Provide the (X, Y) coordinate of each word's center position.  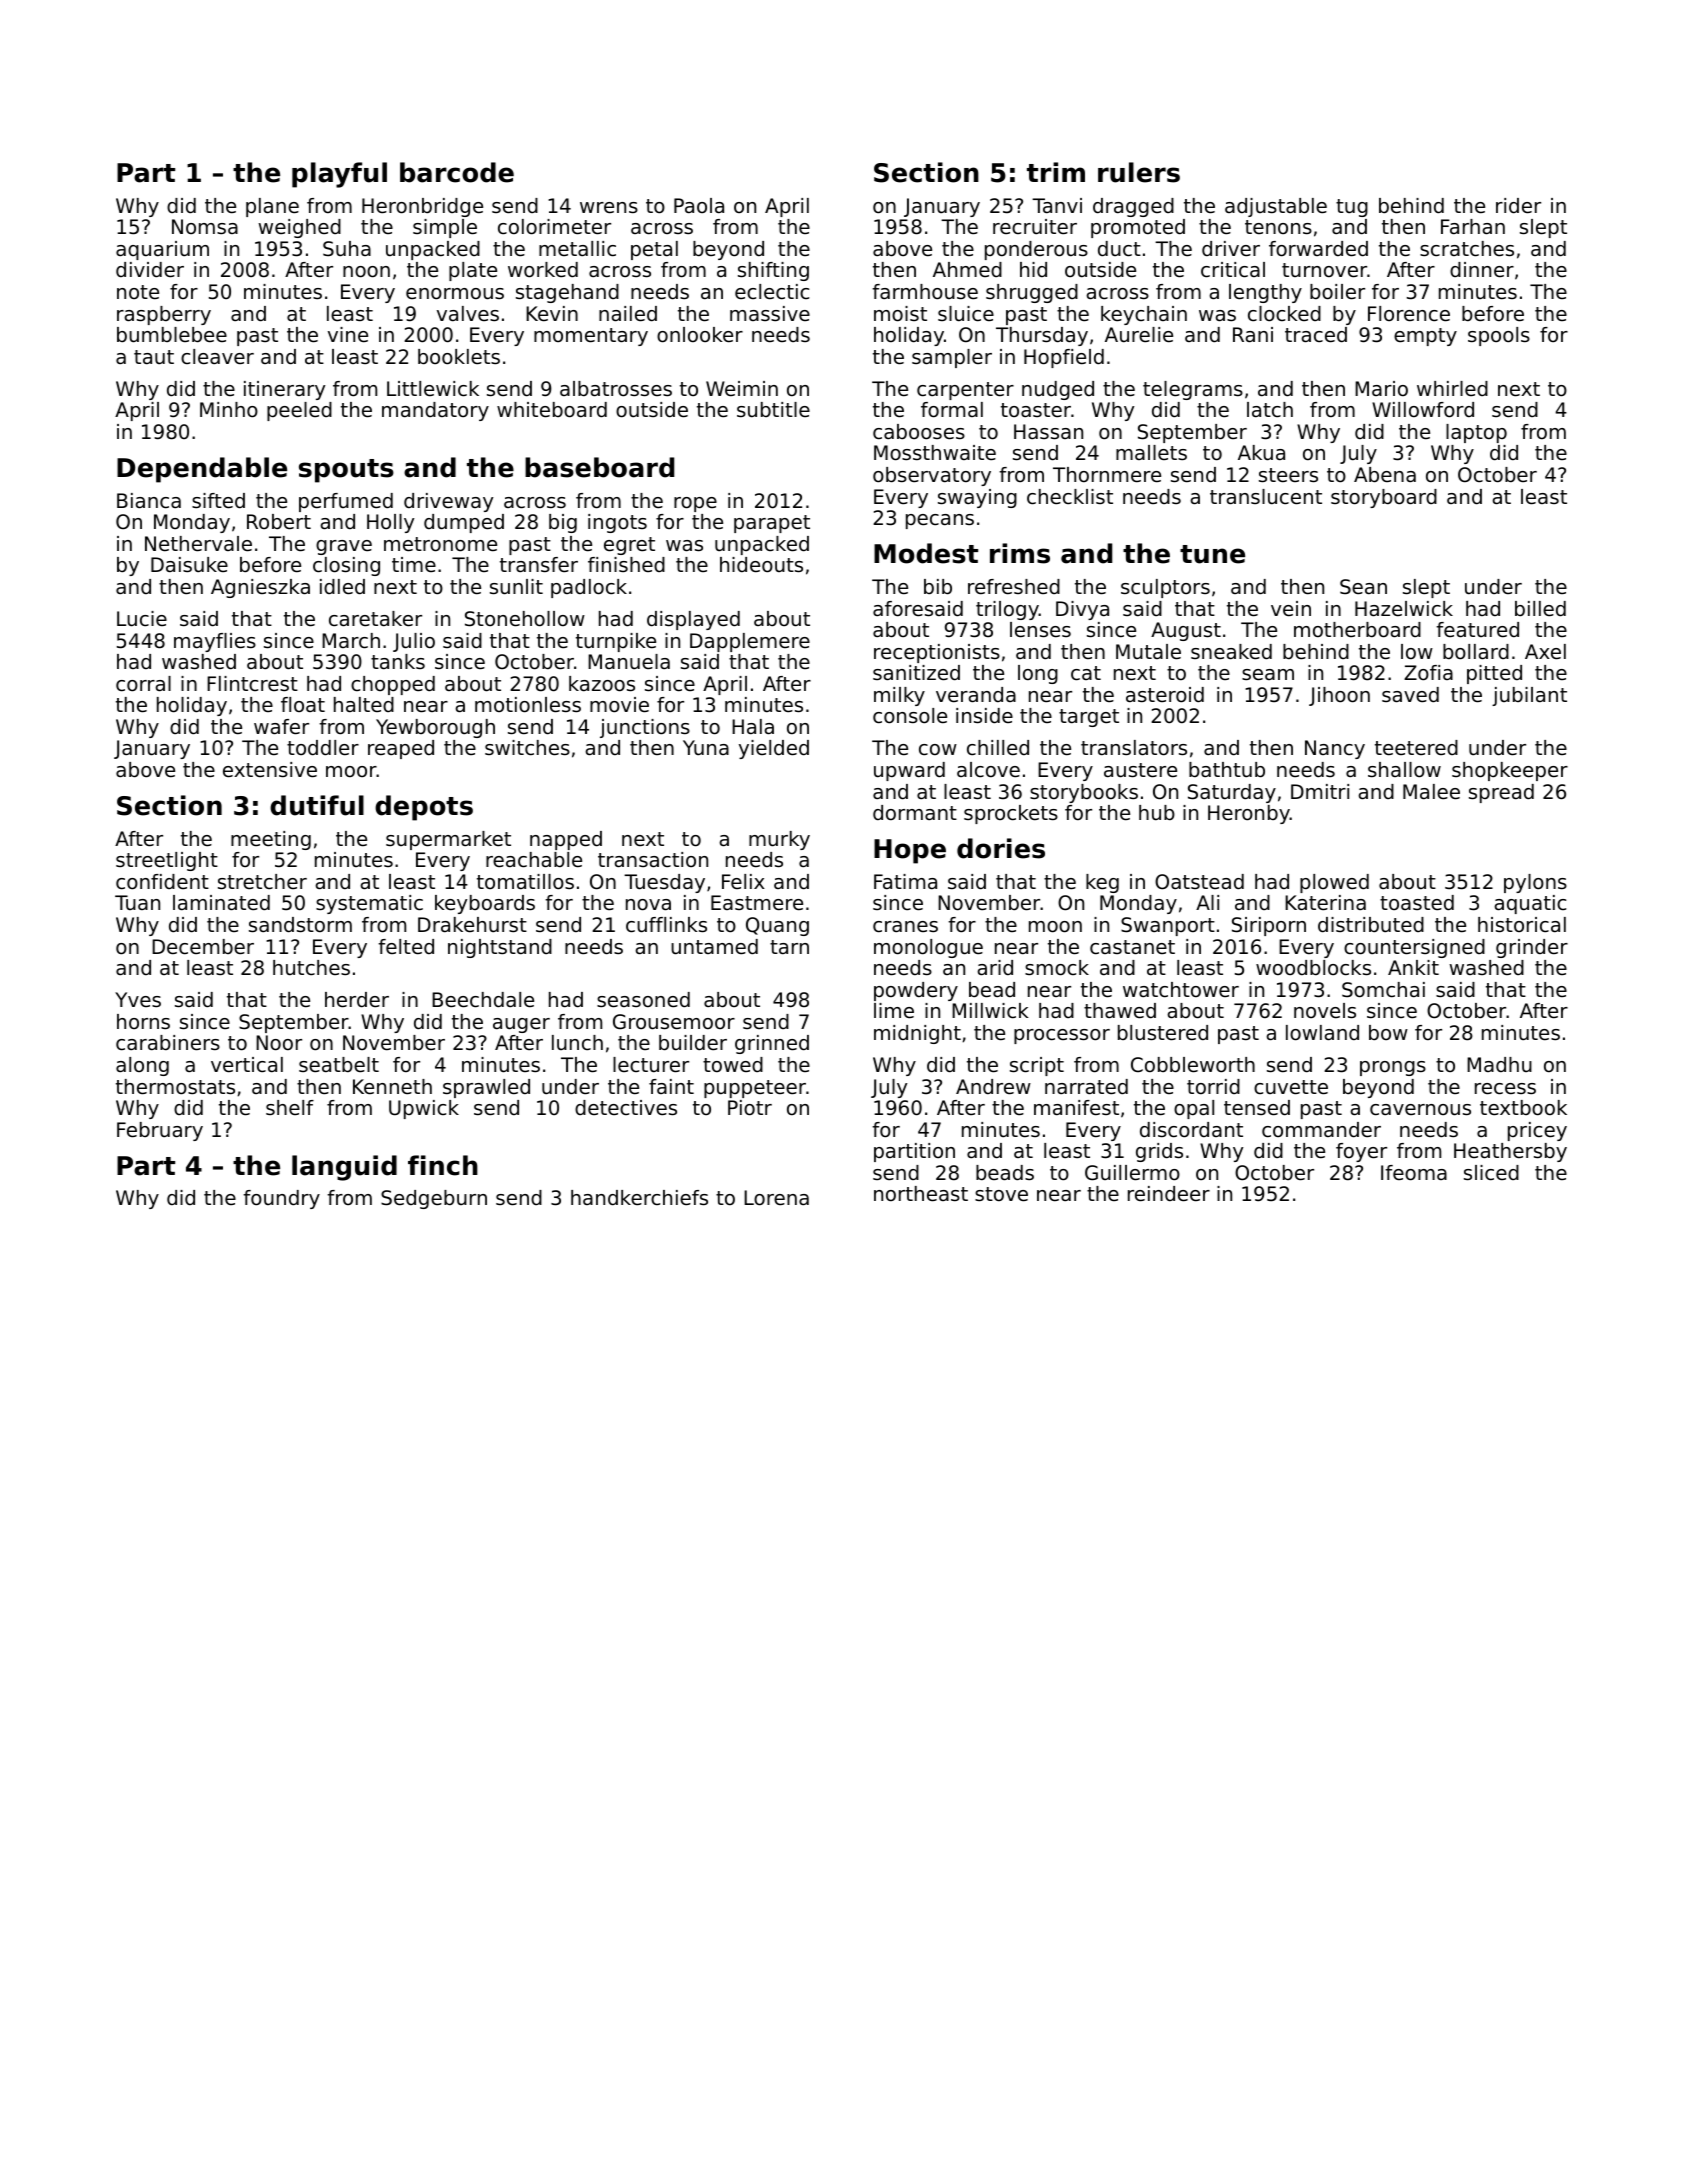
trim (1056, 172)
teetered (1416, 748)
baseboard (599, 467)
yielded (774, 749)
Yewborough (435, 728)
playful (339, 175)
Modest (926, 553)
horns (143, 1022)
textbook (1523, 1108)
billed (1540, 609)
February (160, 1131)
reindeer (1169, 1194)
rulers (1139, 172)
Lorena (776, 1198)
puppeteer (755, 1089)
